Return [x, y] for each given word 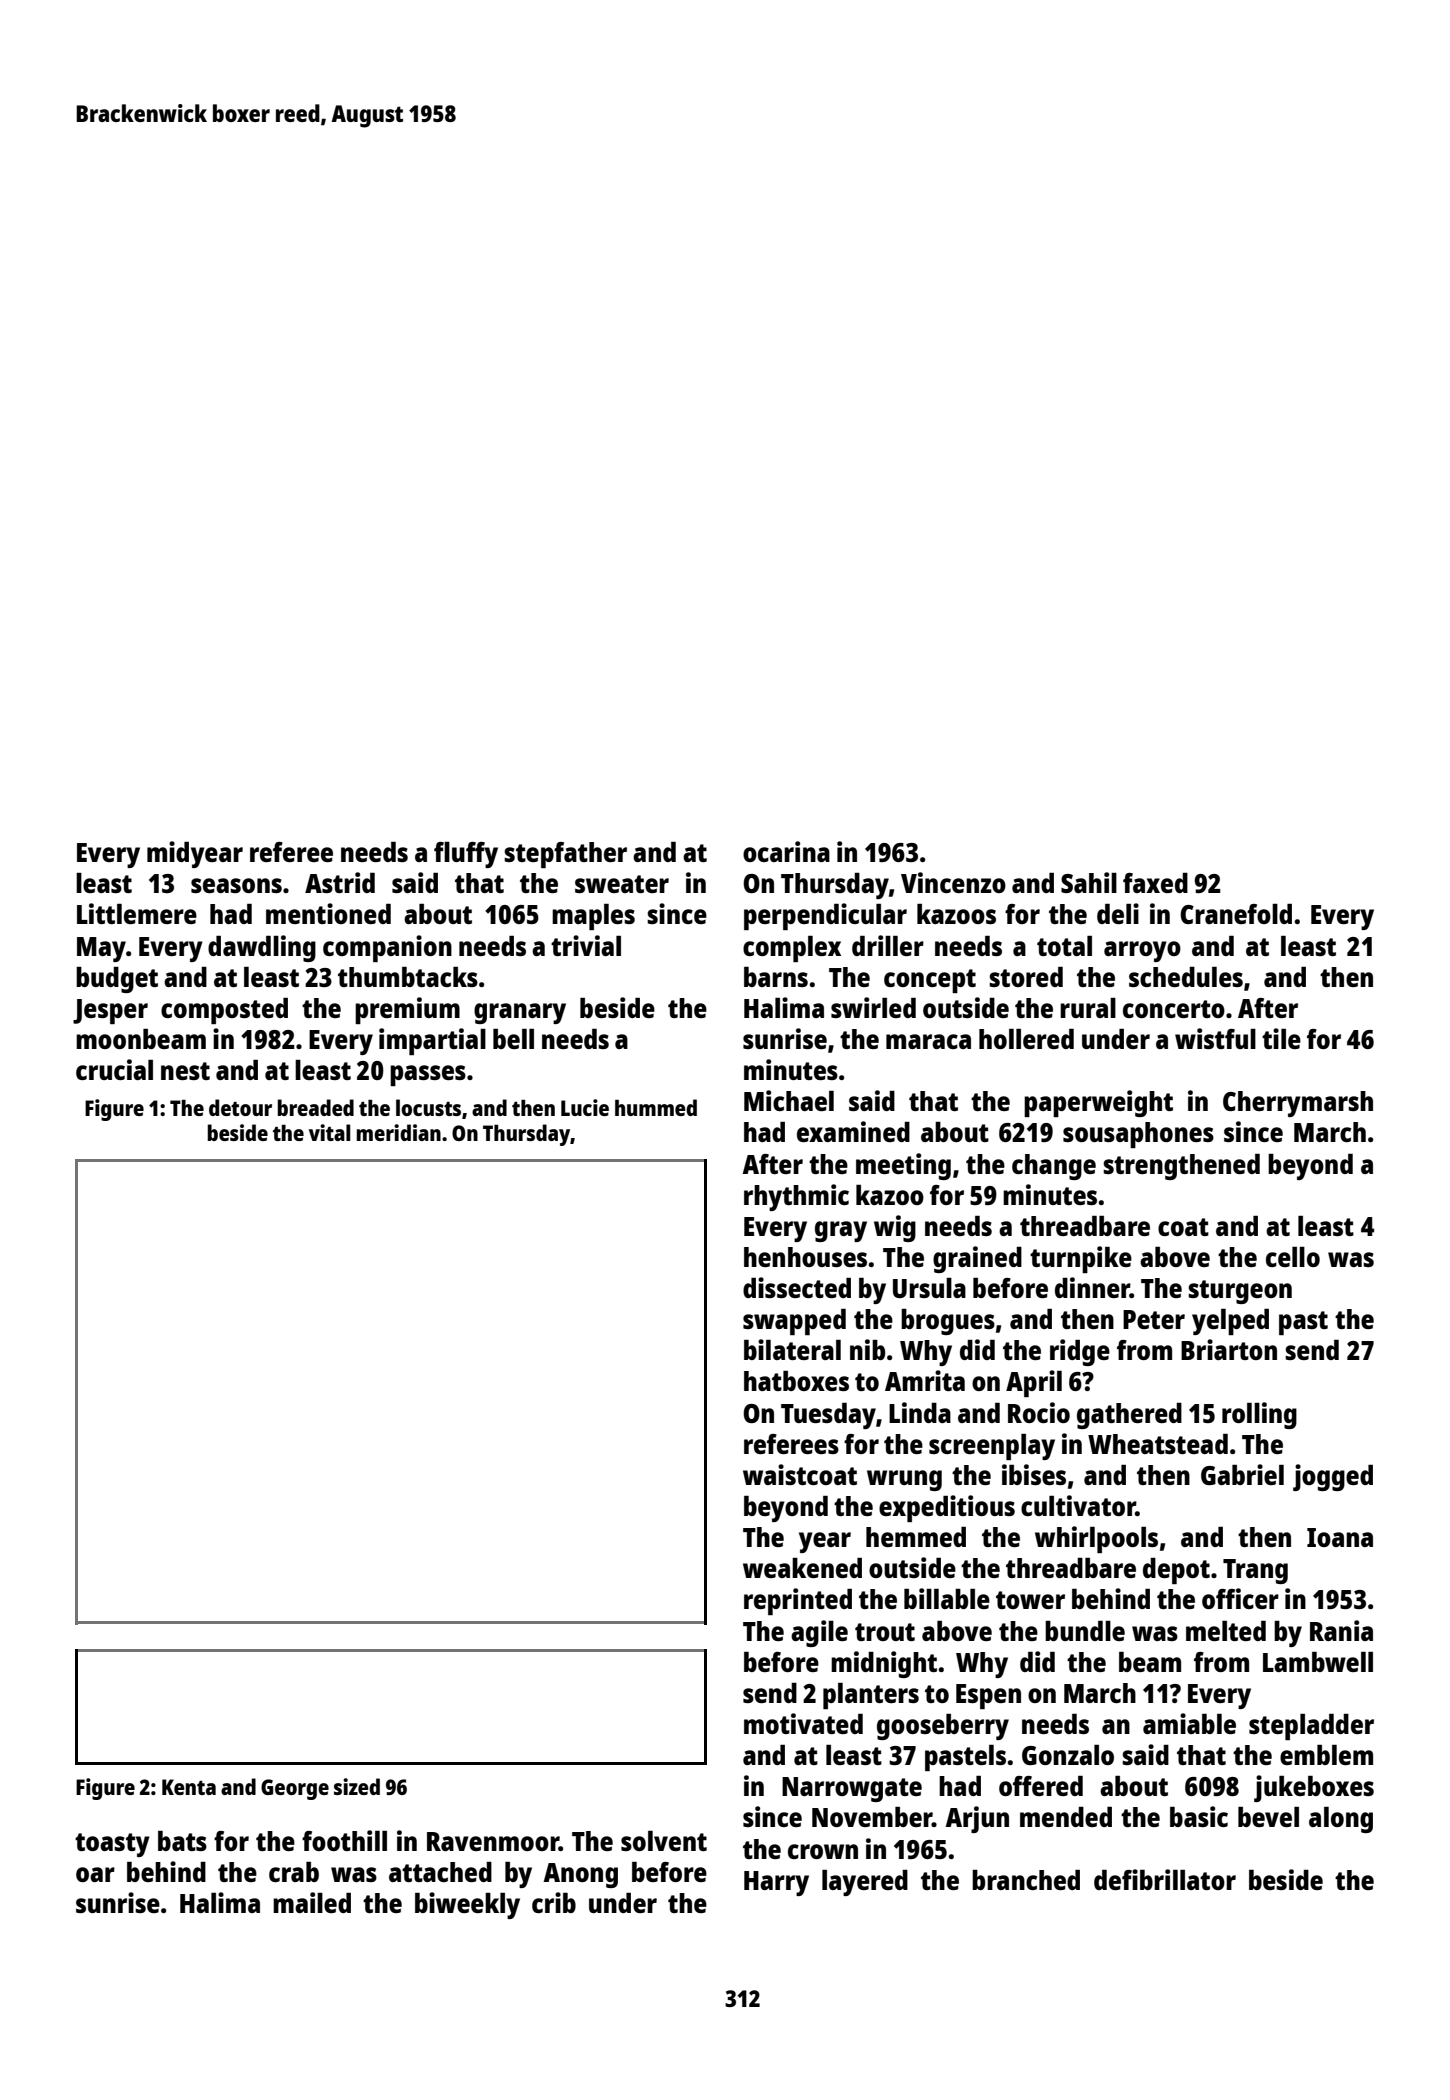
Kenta [189, 1787]
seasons [236, 885]
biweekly [467, 1905]
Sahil [1089, 882]
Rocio [1039, 1412]
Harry [776, 1883]
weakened [802, 1568]
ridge [1080, 1352]
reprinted [798, 1601]
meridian [398, 1132]
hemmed [916, 1537]
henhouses [805, 1257]
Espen [988, 1696]
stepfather [565, 855]
